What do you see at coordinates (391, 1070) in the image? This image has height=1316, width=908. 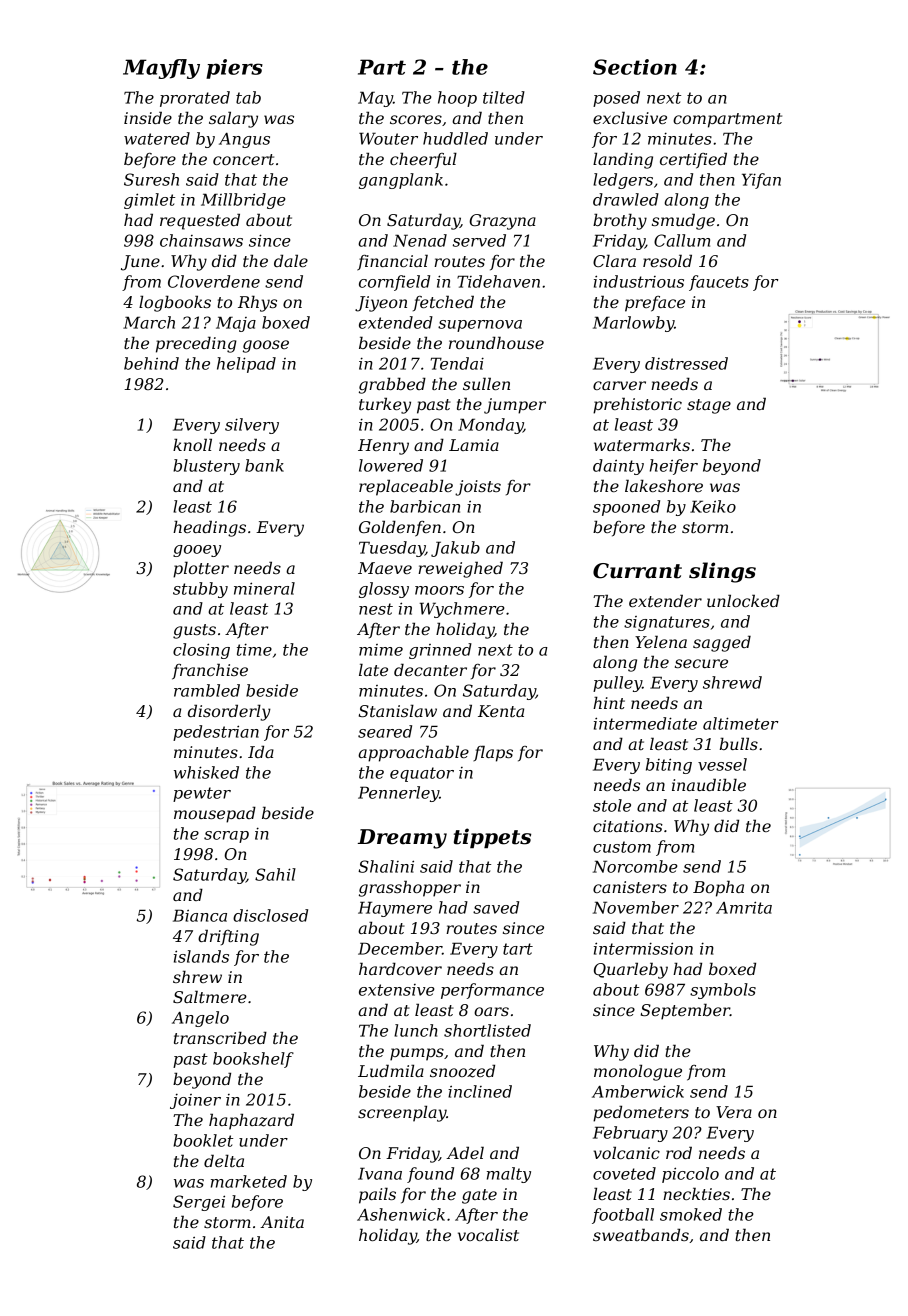 I see `Ludmila` at bounding box center [391, 1070].
